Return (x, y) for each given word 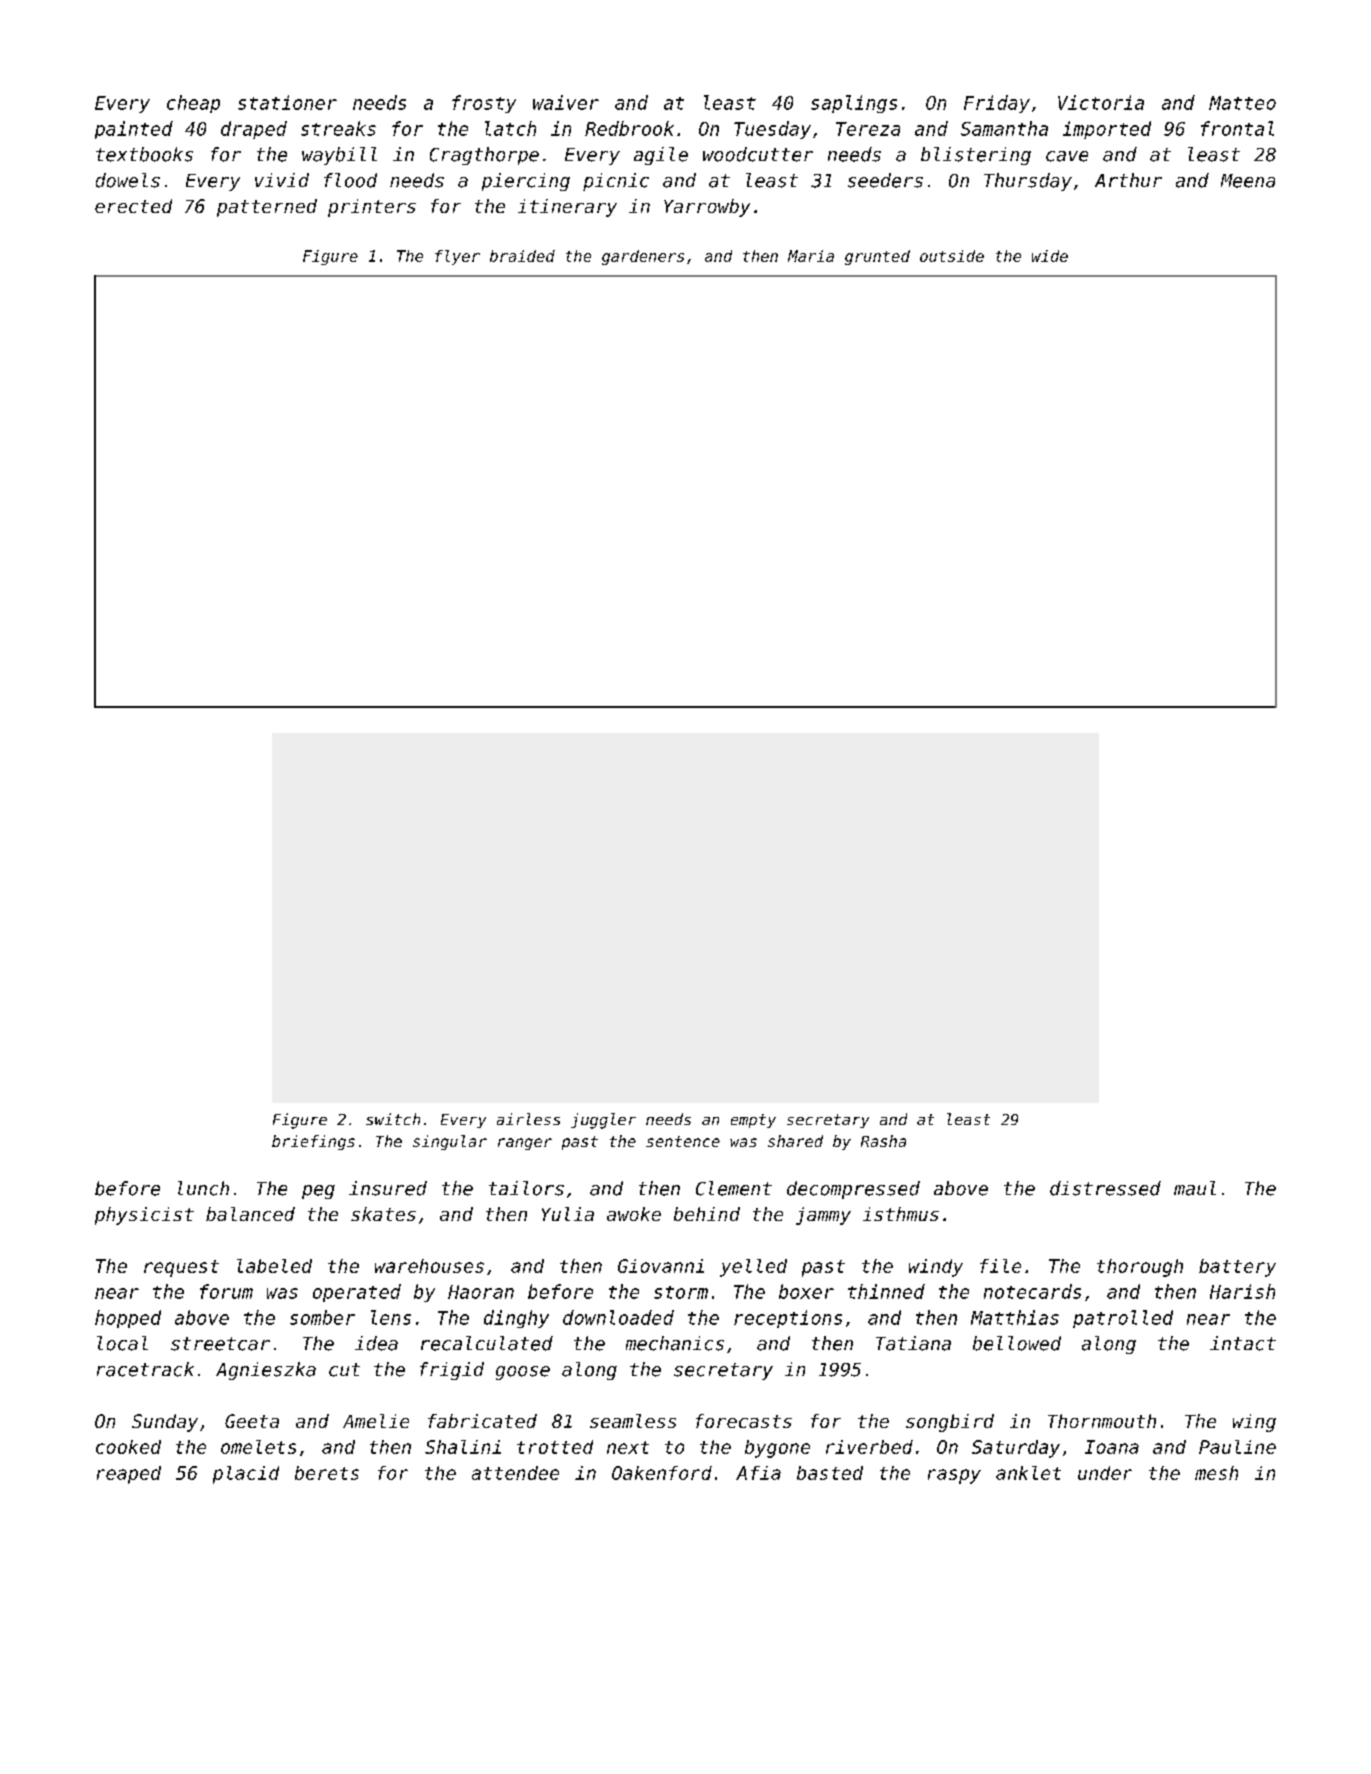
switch (393, 1119)
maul (1195, 1188)
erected (133, 206)
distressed (1105, 1188)
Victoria (1101, 102)
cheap (193, 104)
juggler (603, 1121)
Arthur (1128, 180)
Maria (811, 256)
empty (753, 1121)
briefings (313, 1142)
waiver (566, 102)
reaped (129, 1475)
